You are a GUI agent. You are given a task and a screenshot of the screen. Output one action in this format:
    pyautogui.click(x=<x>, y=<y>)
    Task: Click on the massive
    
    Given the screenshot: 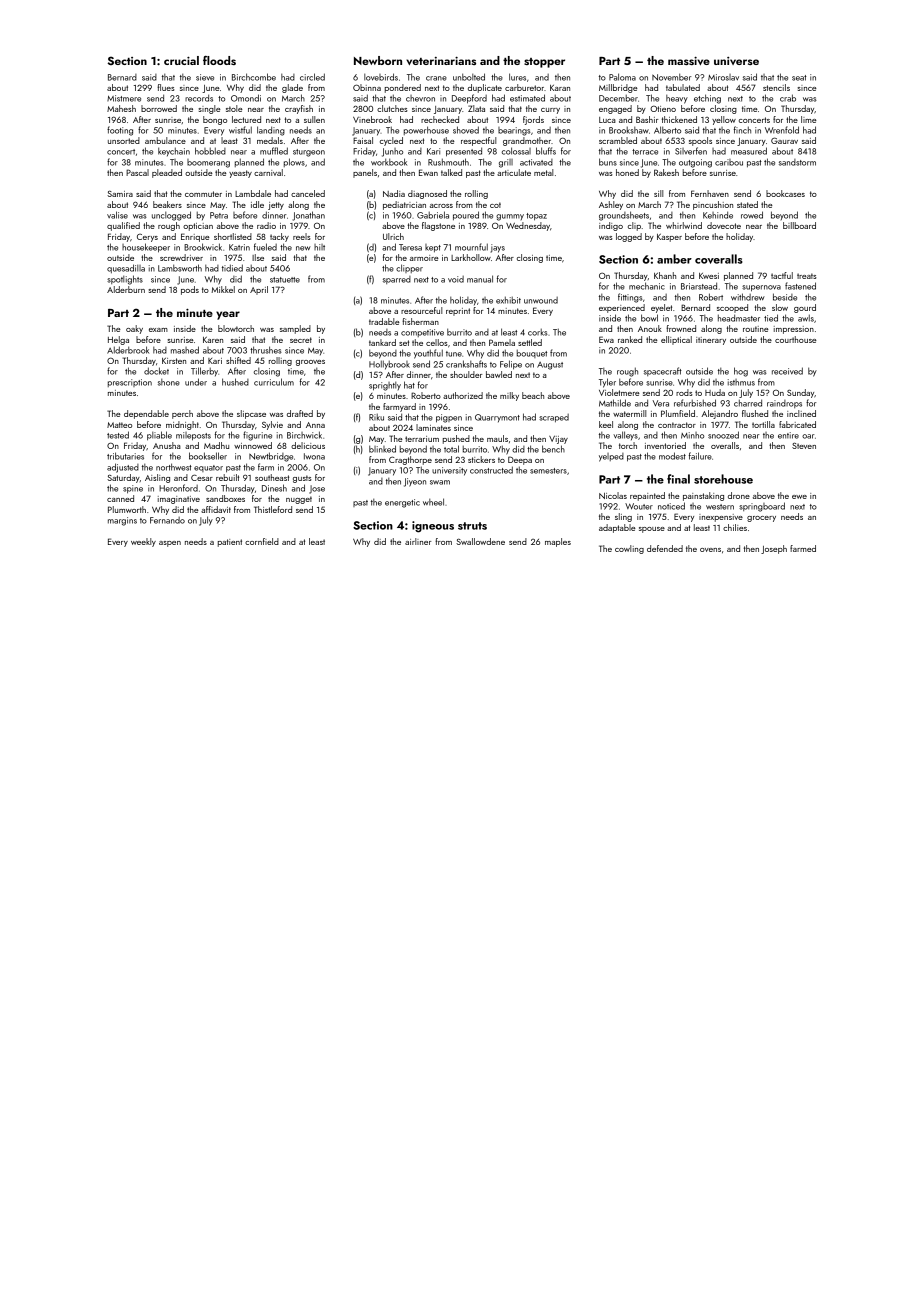 What is the action you would take?
    pyautogui.click(x=689, y=61)
